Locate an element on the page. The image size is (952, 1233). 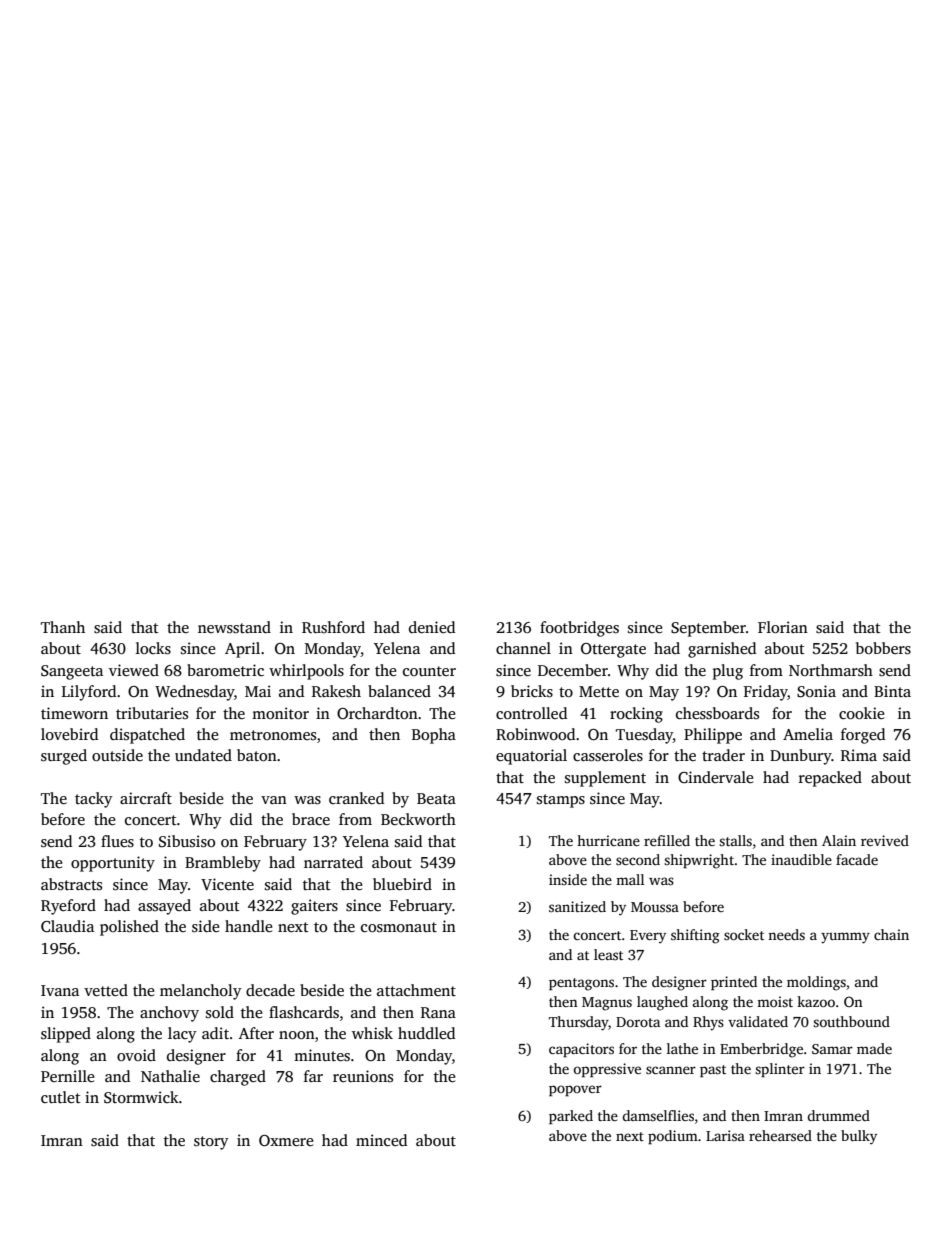
story is located at coordinates (211, 1143).
